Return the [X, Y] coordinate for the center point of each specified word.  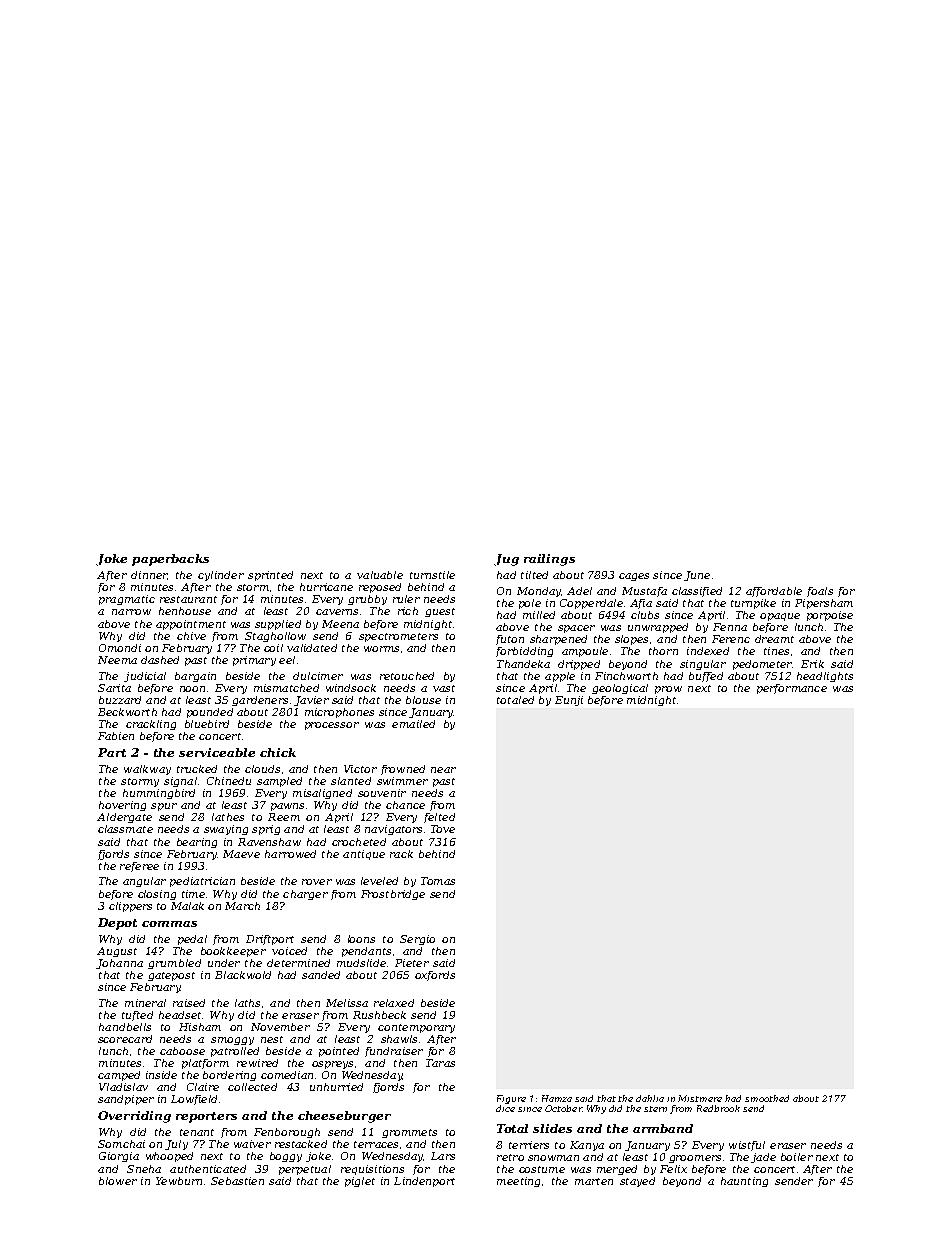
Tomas [438, 881]
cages [634, 577]
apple [560, 677]
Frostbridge [393, 895]
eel [287, 660]
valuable [380, 575]
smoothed [767, 1098]
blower [118, 1181]
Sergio [417, 940]
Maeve [241, 854]
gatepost [171, 976]
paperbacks [170, 560]
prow [668, 690]
